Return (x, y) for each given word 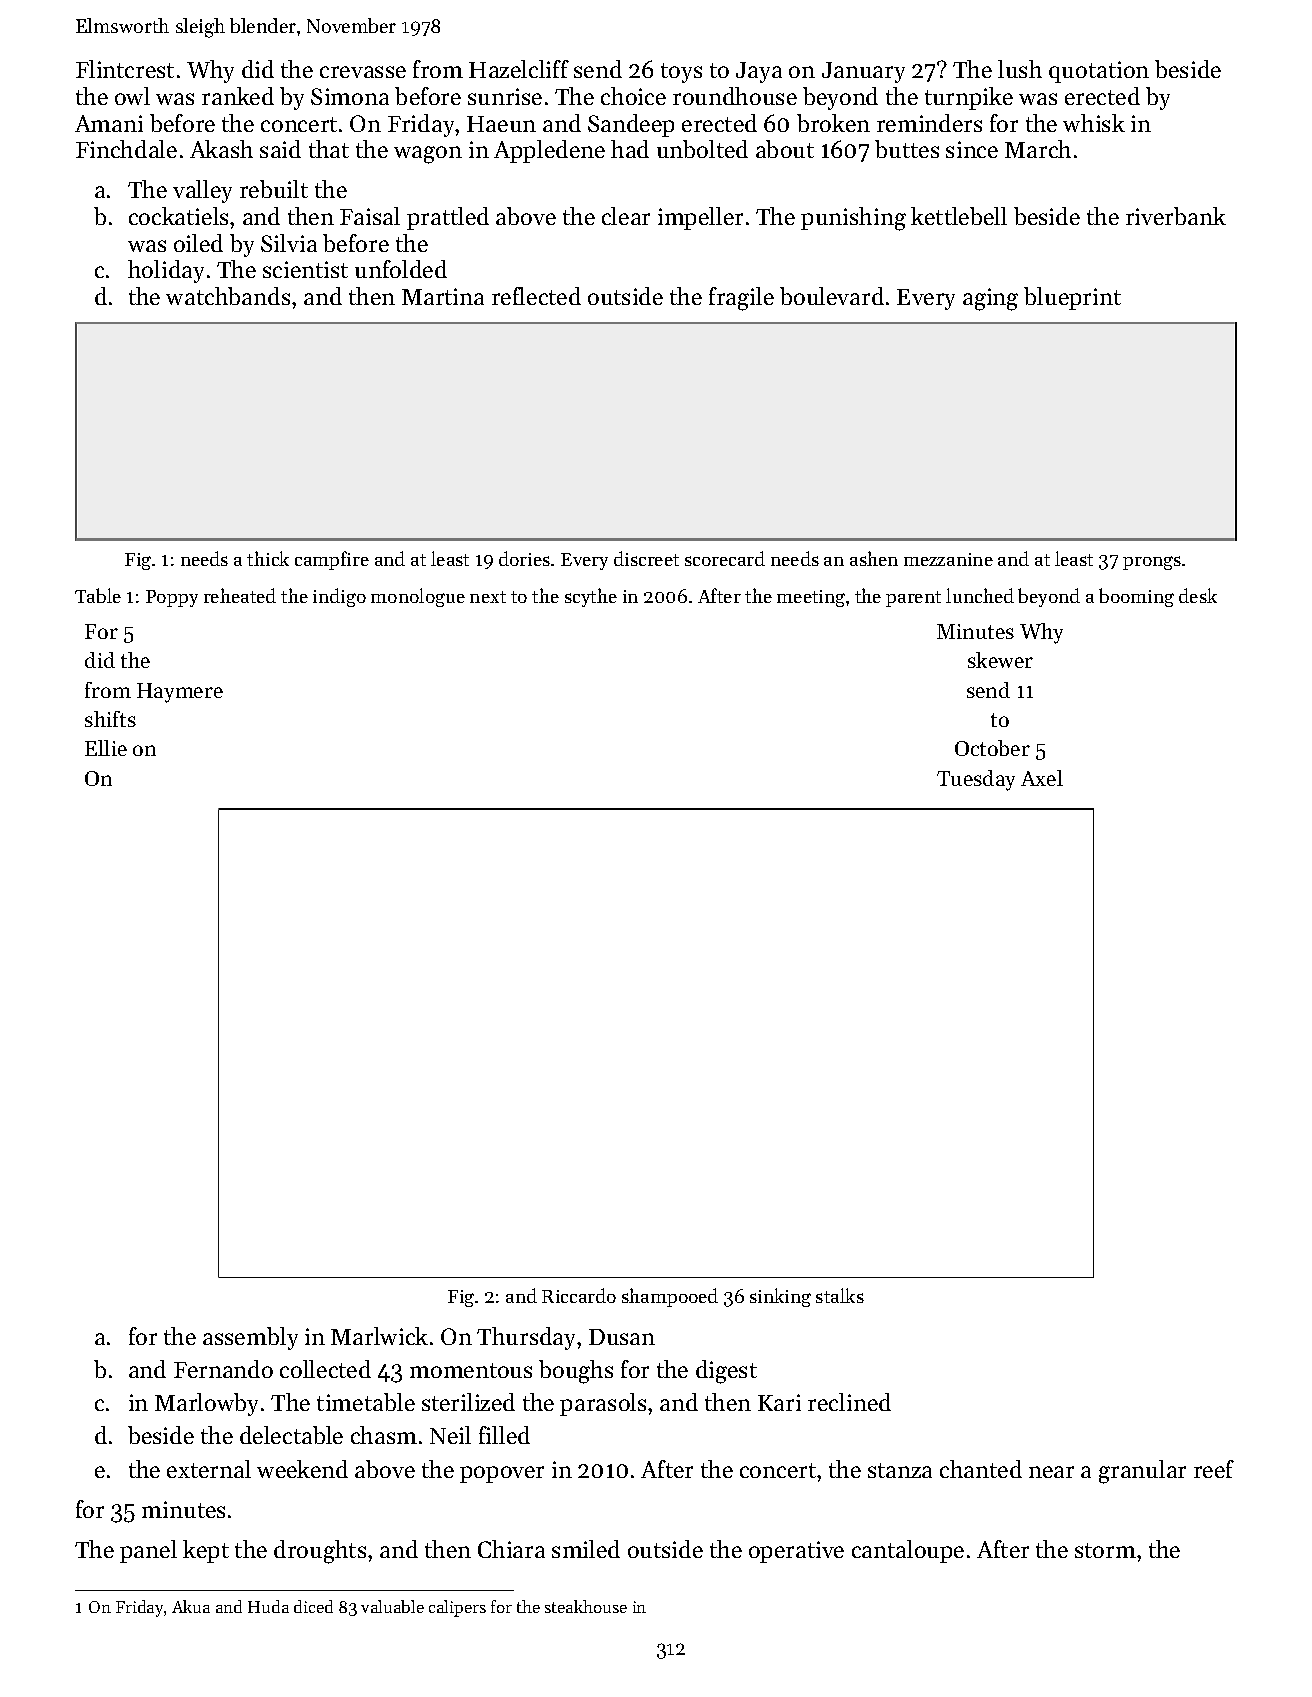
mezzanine (948, 559)
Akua (191, 1606)
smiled (586, 1549)
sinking (780, 1297)
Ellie (106, 748)
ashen (874, 558)
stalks (840, 1295)
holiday (166, 271)
